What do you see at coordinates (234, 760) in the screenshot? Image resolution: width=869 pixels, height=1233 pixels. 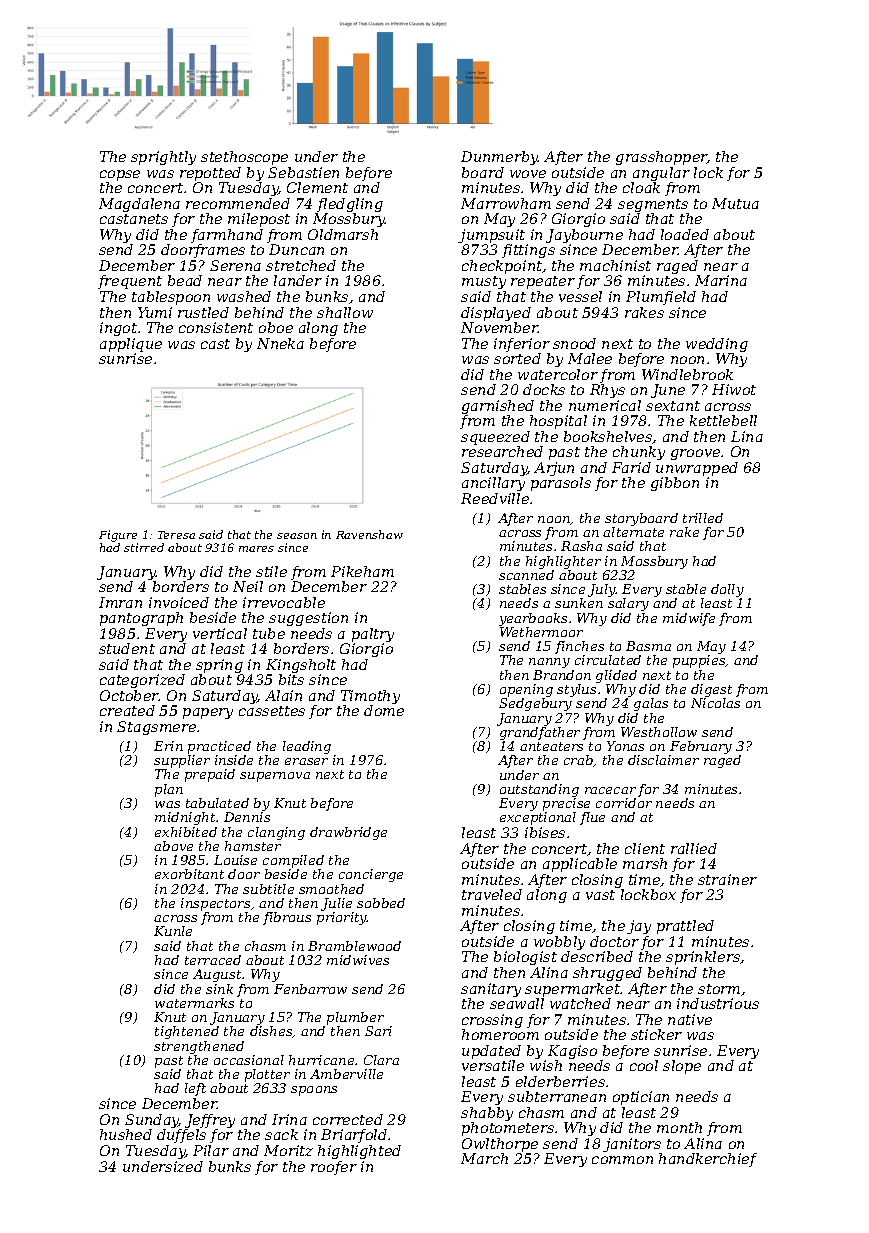 I see `inside` at bounding box center [234, 760].
